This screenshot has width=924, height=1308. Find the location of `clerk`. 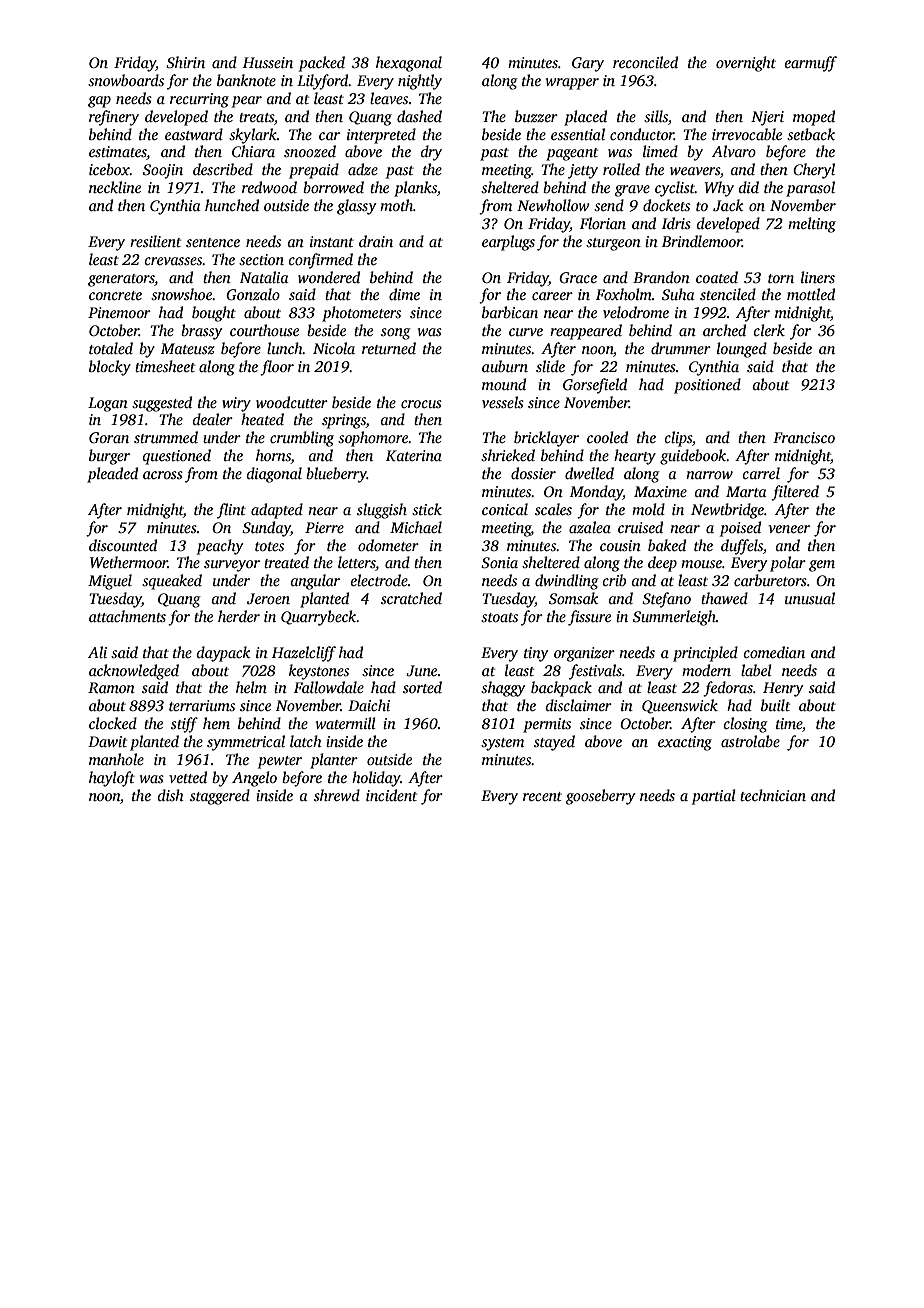

clerk is located at coordinates (769, 330).
